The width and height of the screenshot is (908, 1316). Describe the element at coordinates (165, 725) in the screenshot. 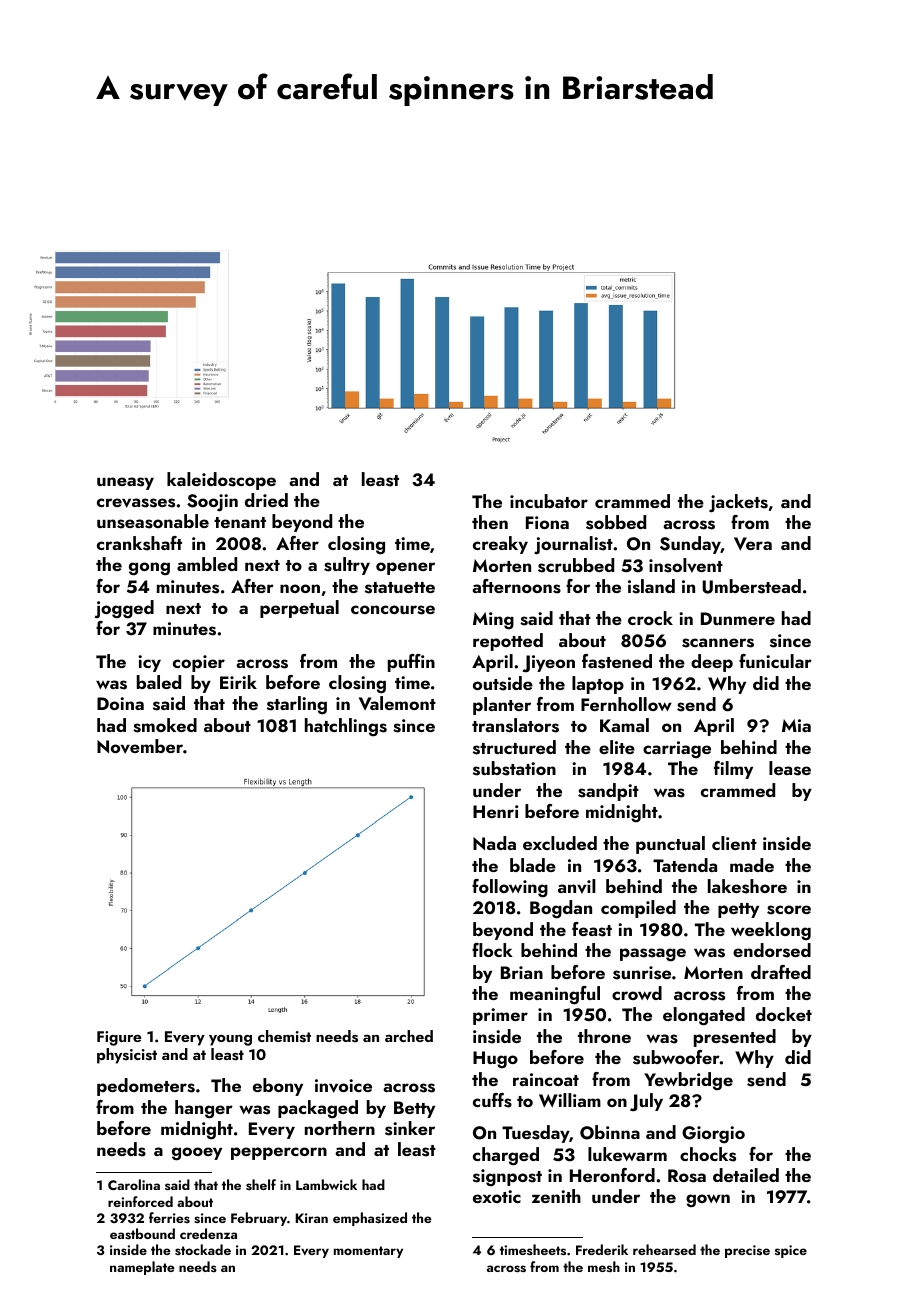

I see `smoked` at that location.
